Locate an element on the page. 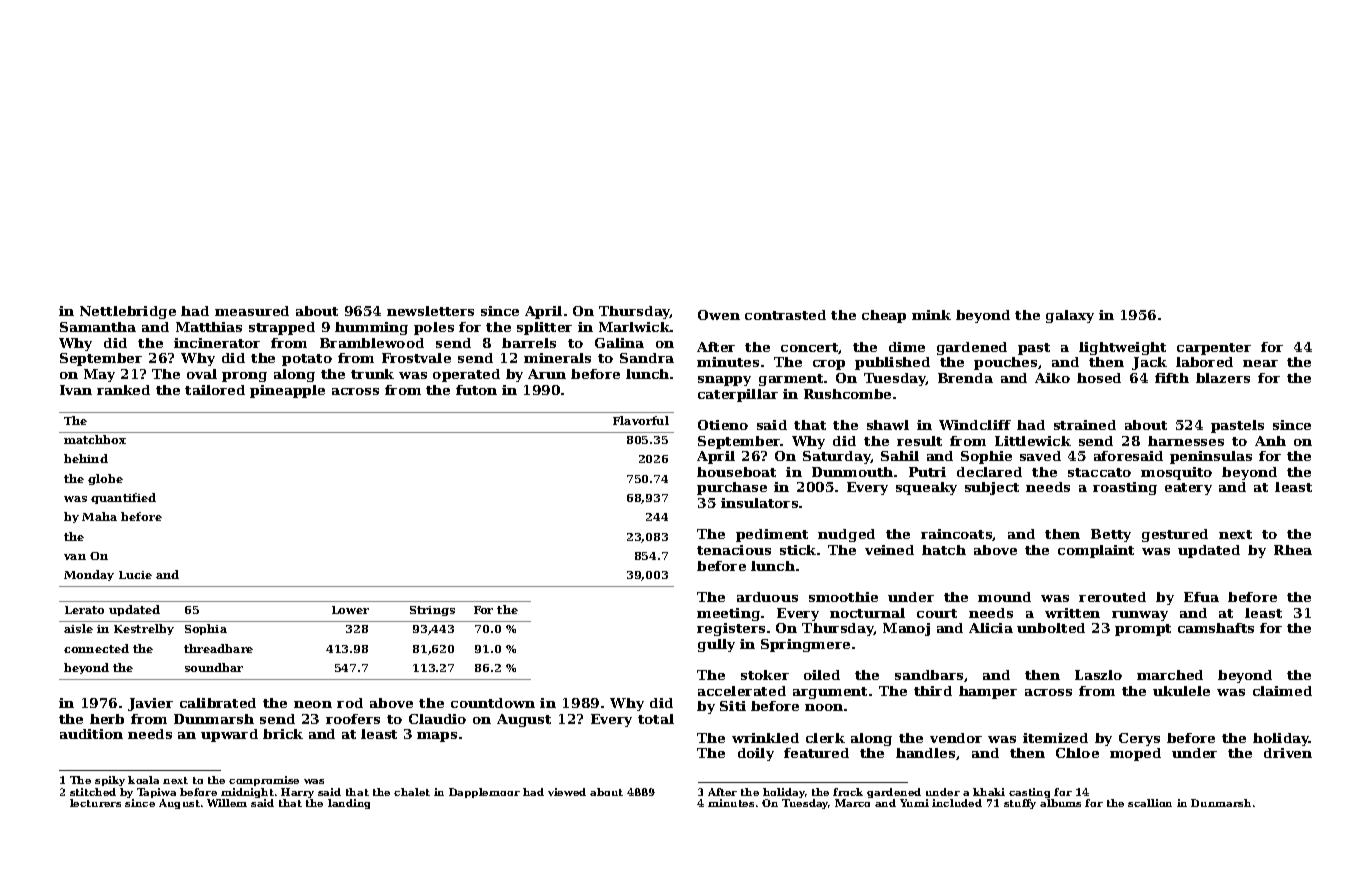 The width and height of the document is (1372, 887). newsletters is located at coordinates (430, 311).
